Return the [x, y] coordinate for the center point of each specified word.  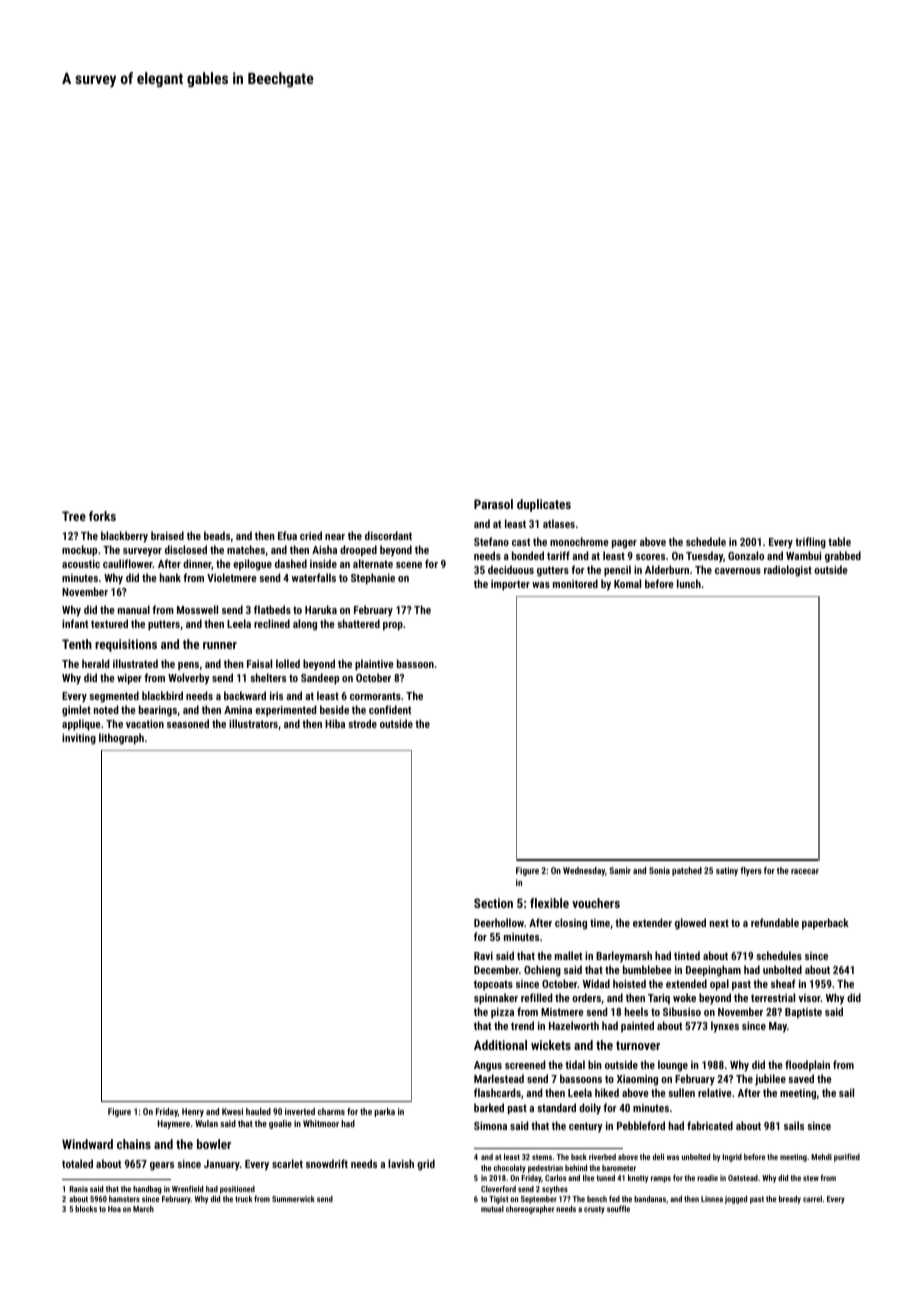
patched [687, 871]
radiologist [788, 571]
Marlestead [499, 1078]
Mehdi [821, 1156]
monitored [575, 583]
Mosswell [197, 609]
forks [102, 516]
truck [243, 1198]
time [600, 923]
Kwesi [232, 1111]
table [839, 541]
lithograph [121, 739]
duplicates [544, 505]
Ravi [483, 956]
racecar [805, 871]
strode [362, 723]
